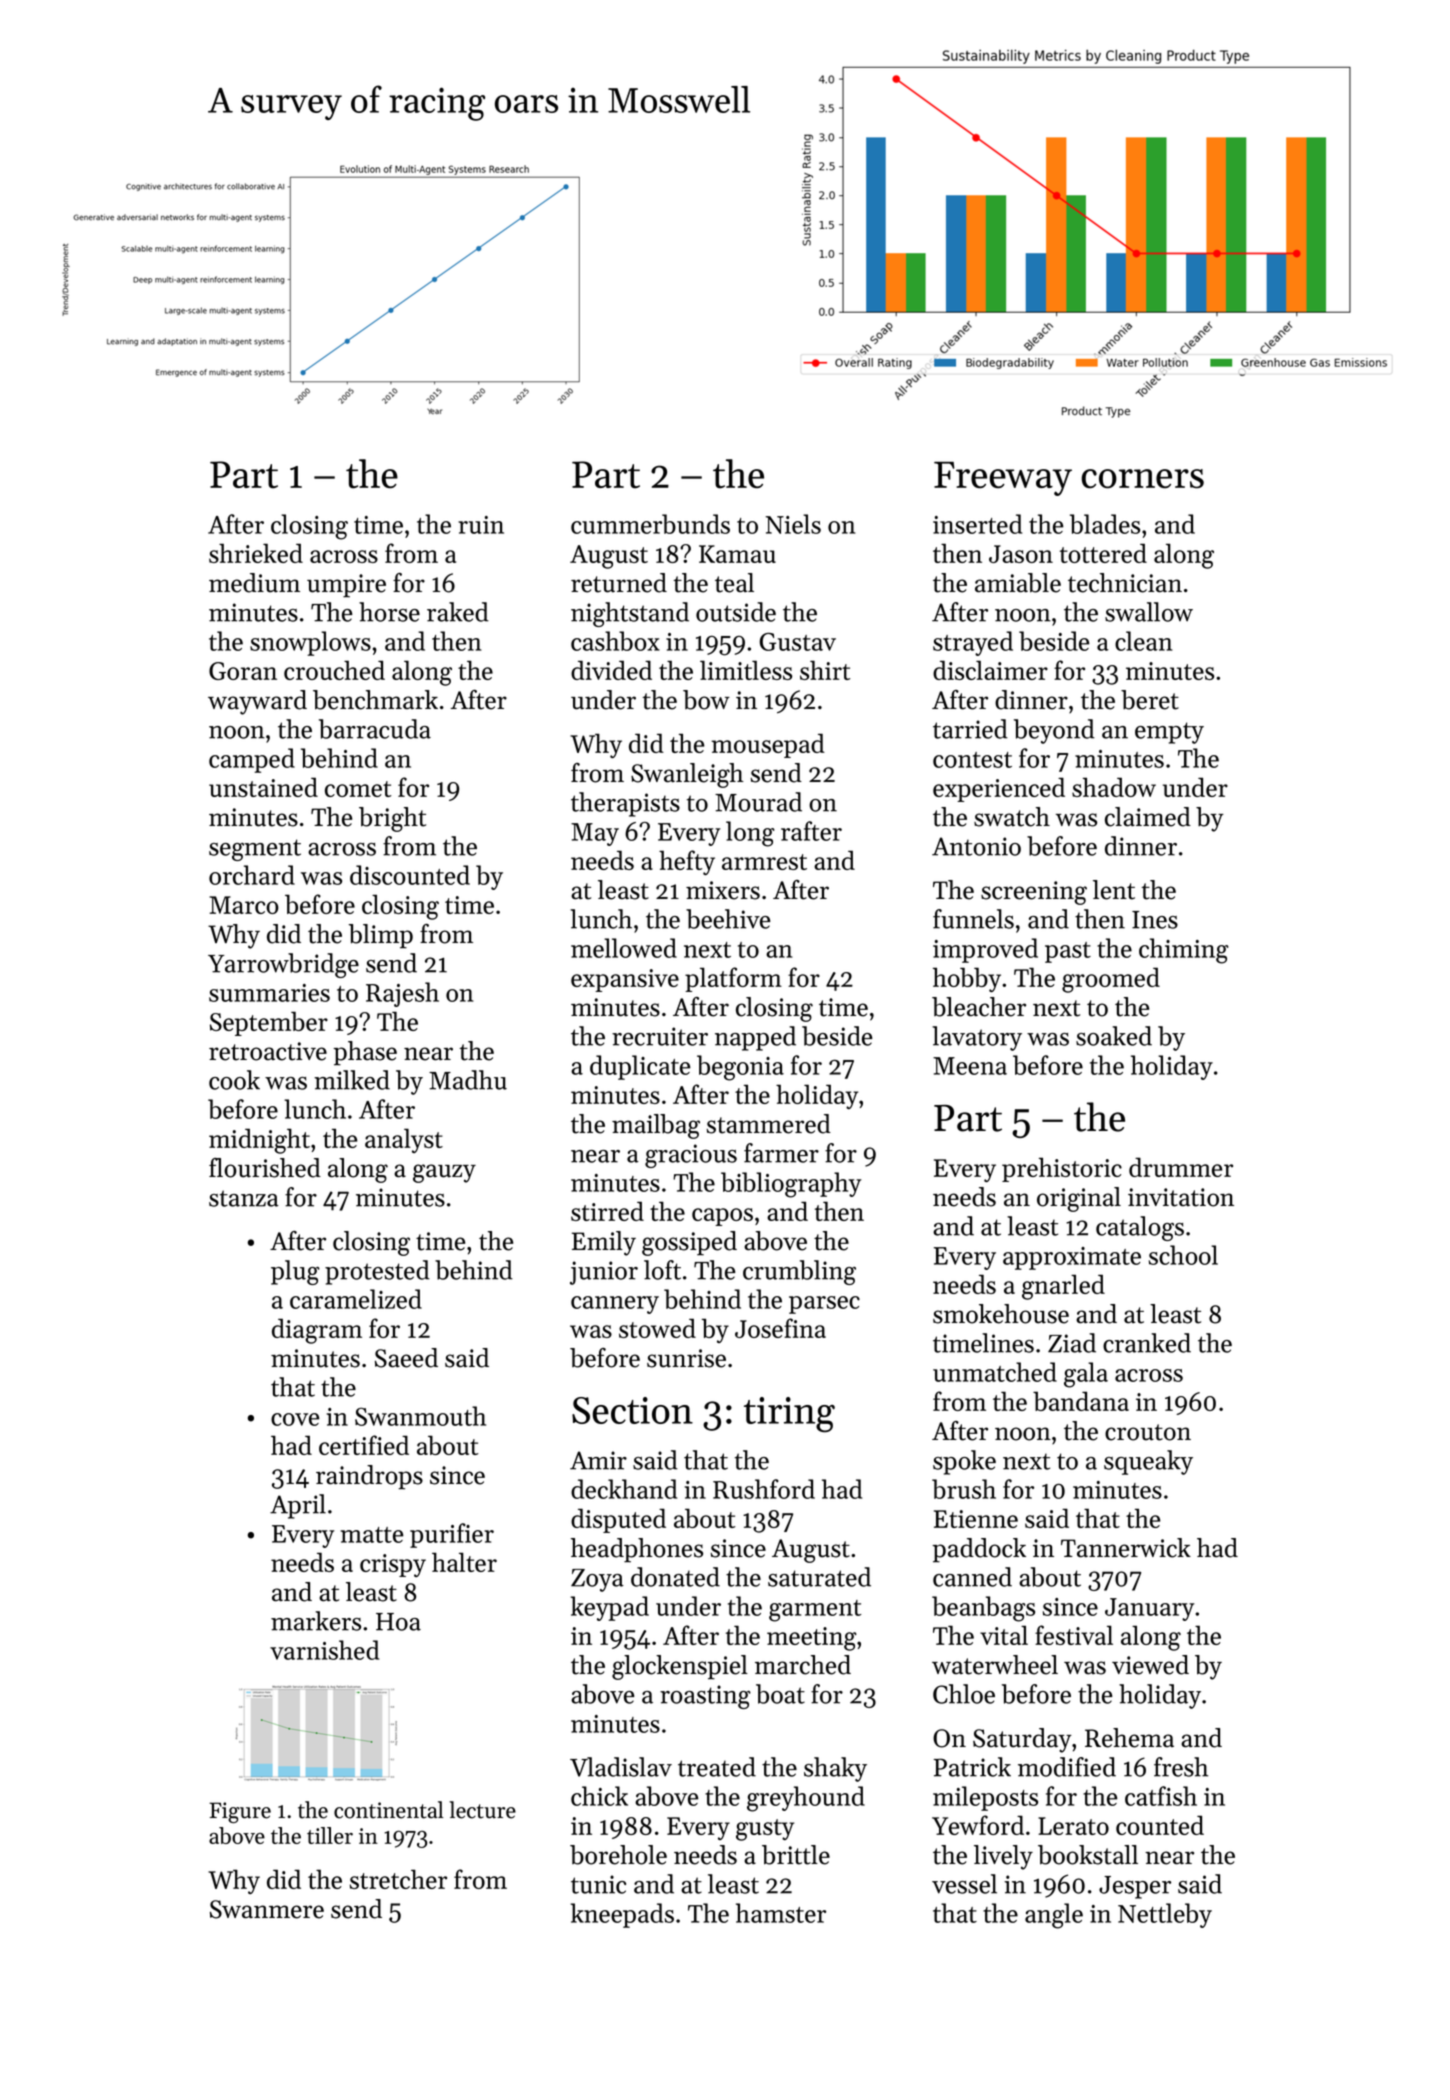  Describe the element at coordinates (267, 1909) in the document. I see `Swanmere` at that location.
